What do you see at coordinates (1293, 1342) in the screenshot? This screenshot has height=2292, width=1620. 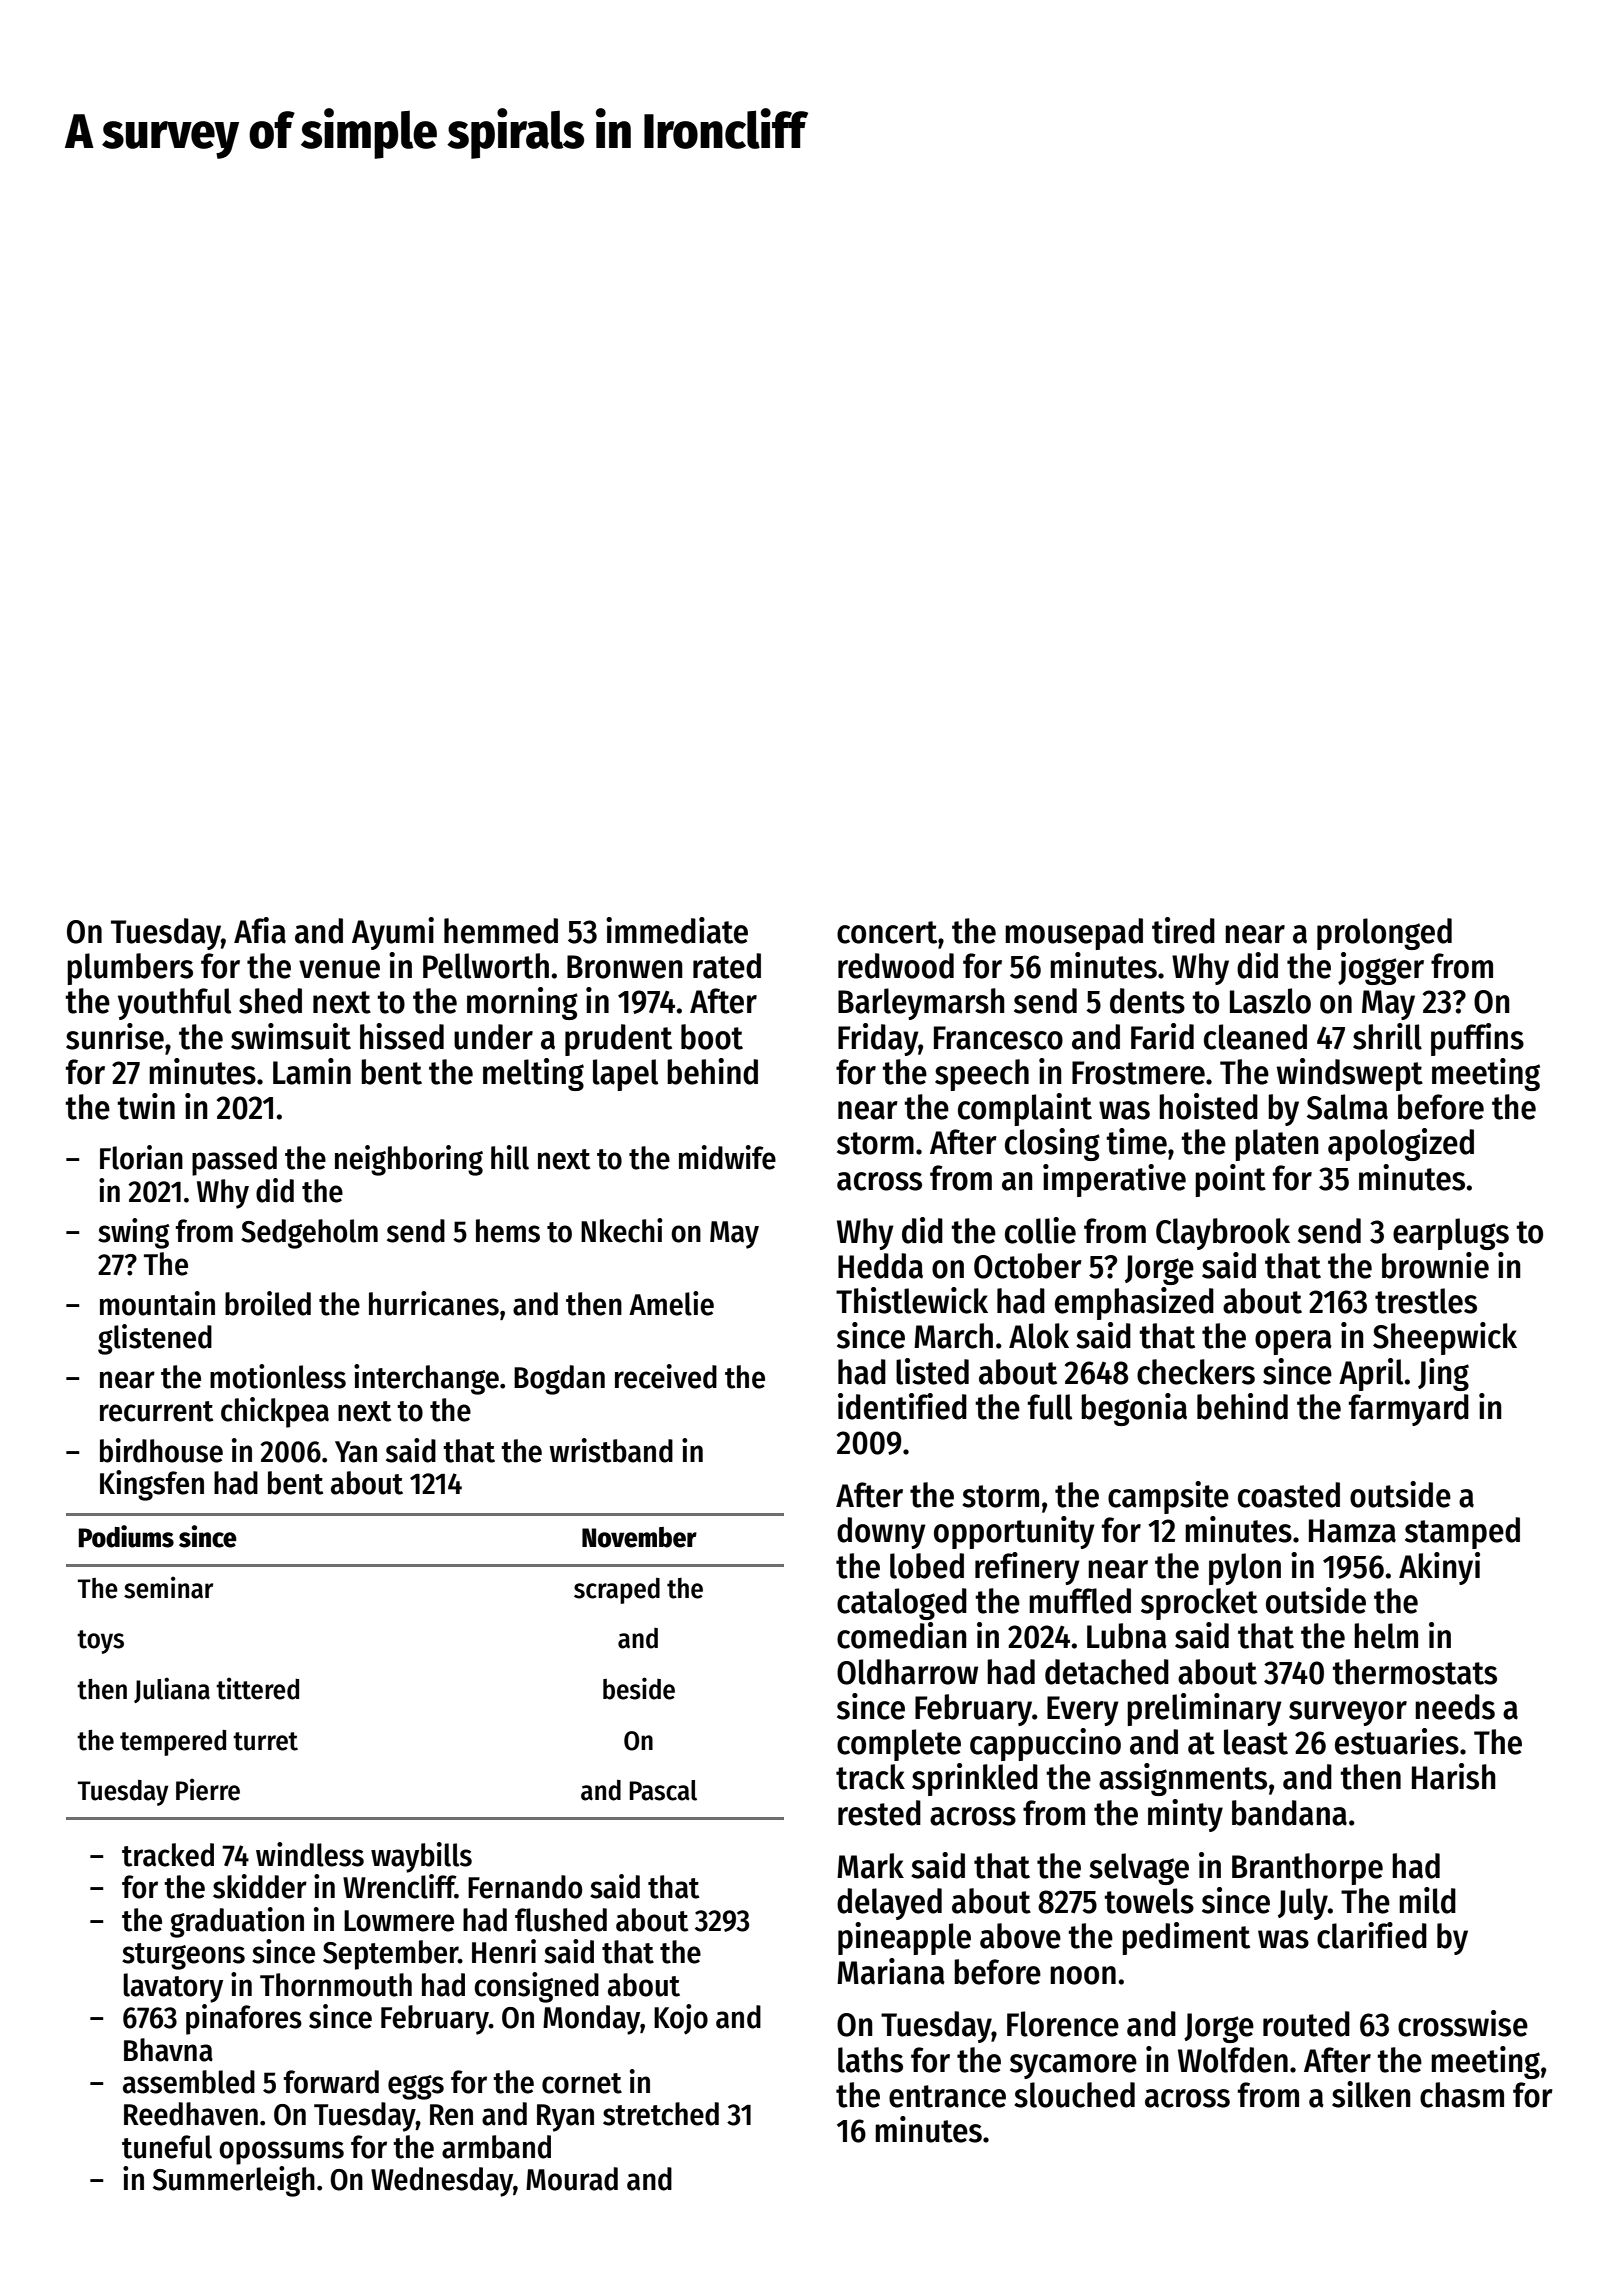 I see `opera` at bounding box center [1293, 1342].
